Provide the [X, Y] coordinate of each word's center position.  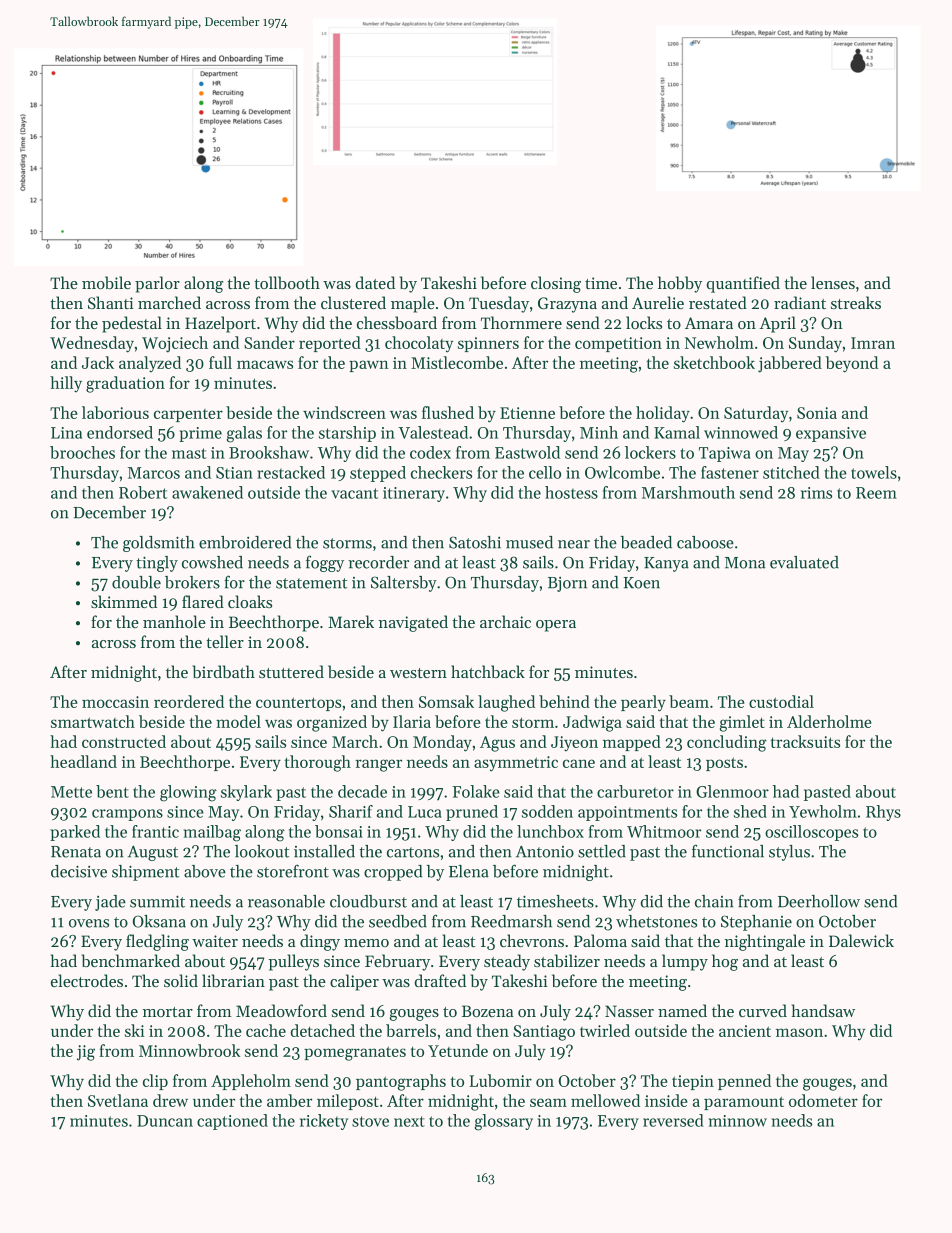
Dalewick [861, 940]
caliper [354, 982]
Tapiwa [724, 454]
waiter [215, 941]
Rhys [883, 813]
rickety [324, 1122]
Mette [71, 792]
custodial [781, 701]
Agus [497, 744]
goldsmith [159, 544]
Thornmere [521, 322]
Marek [351, 621]
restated [718, 302]
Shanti [111, 302]
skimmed [124, 601]
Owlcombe [622, 472]
